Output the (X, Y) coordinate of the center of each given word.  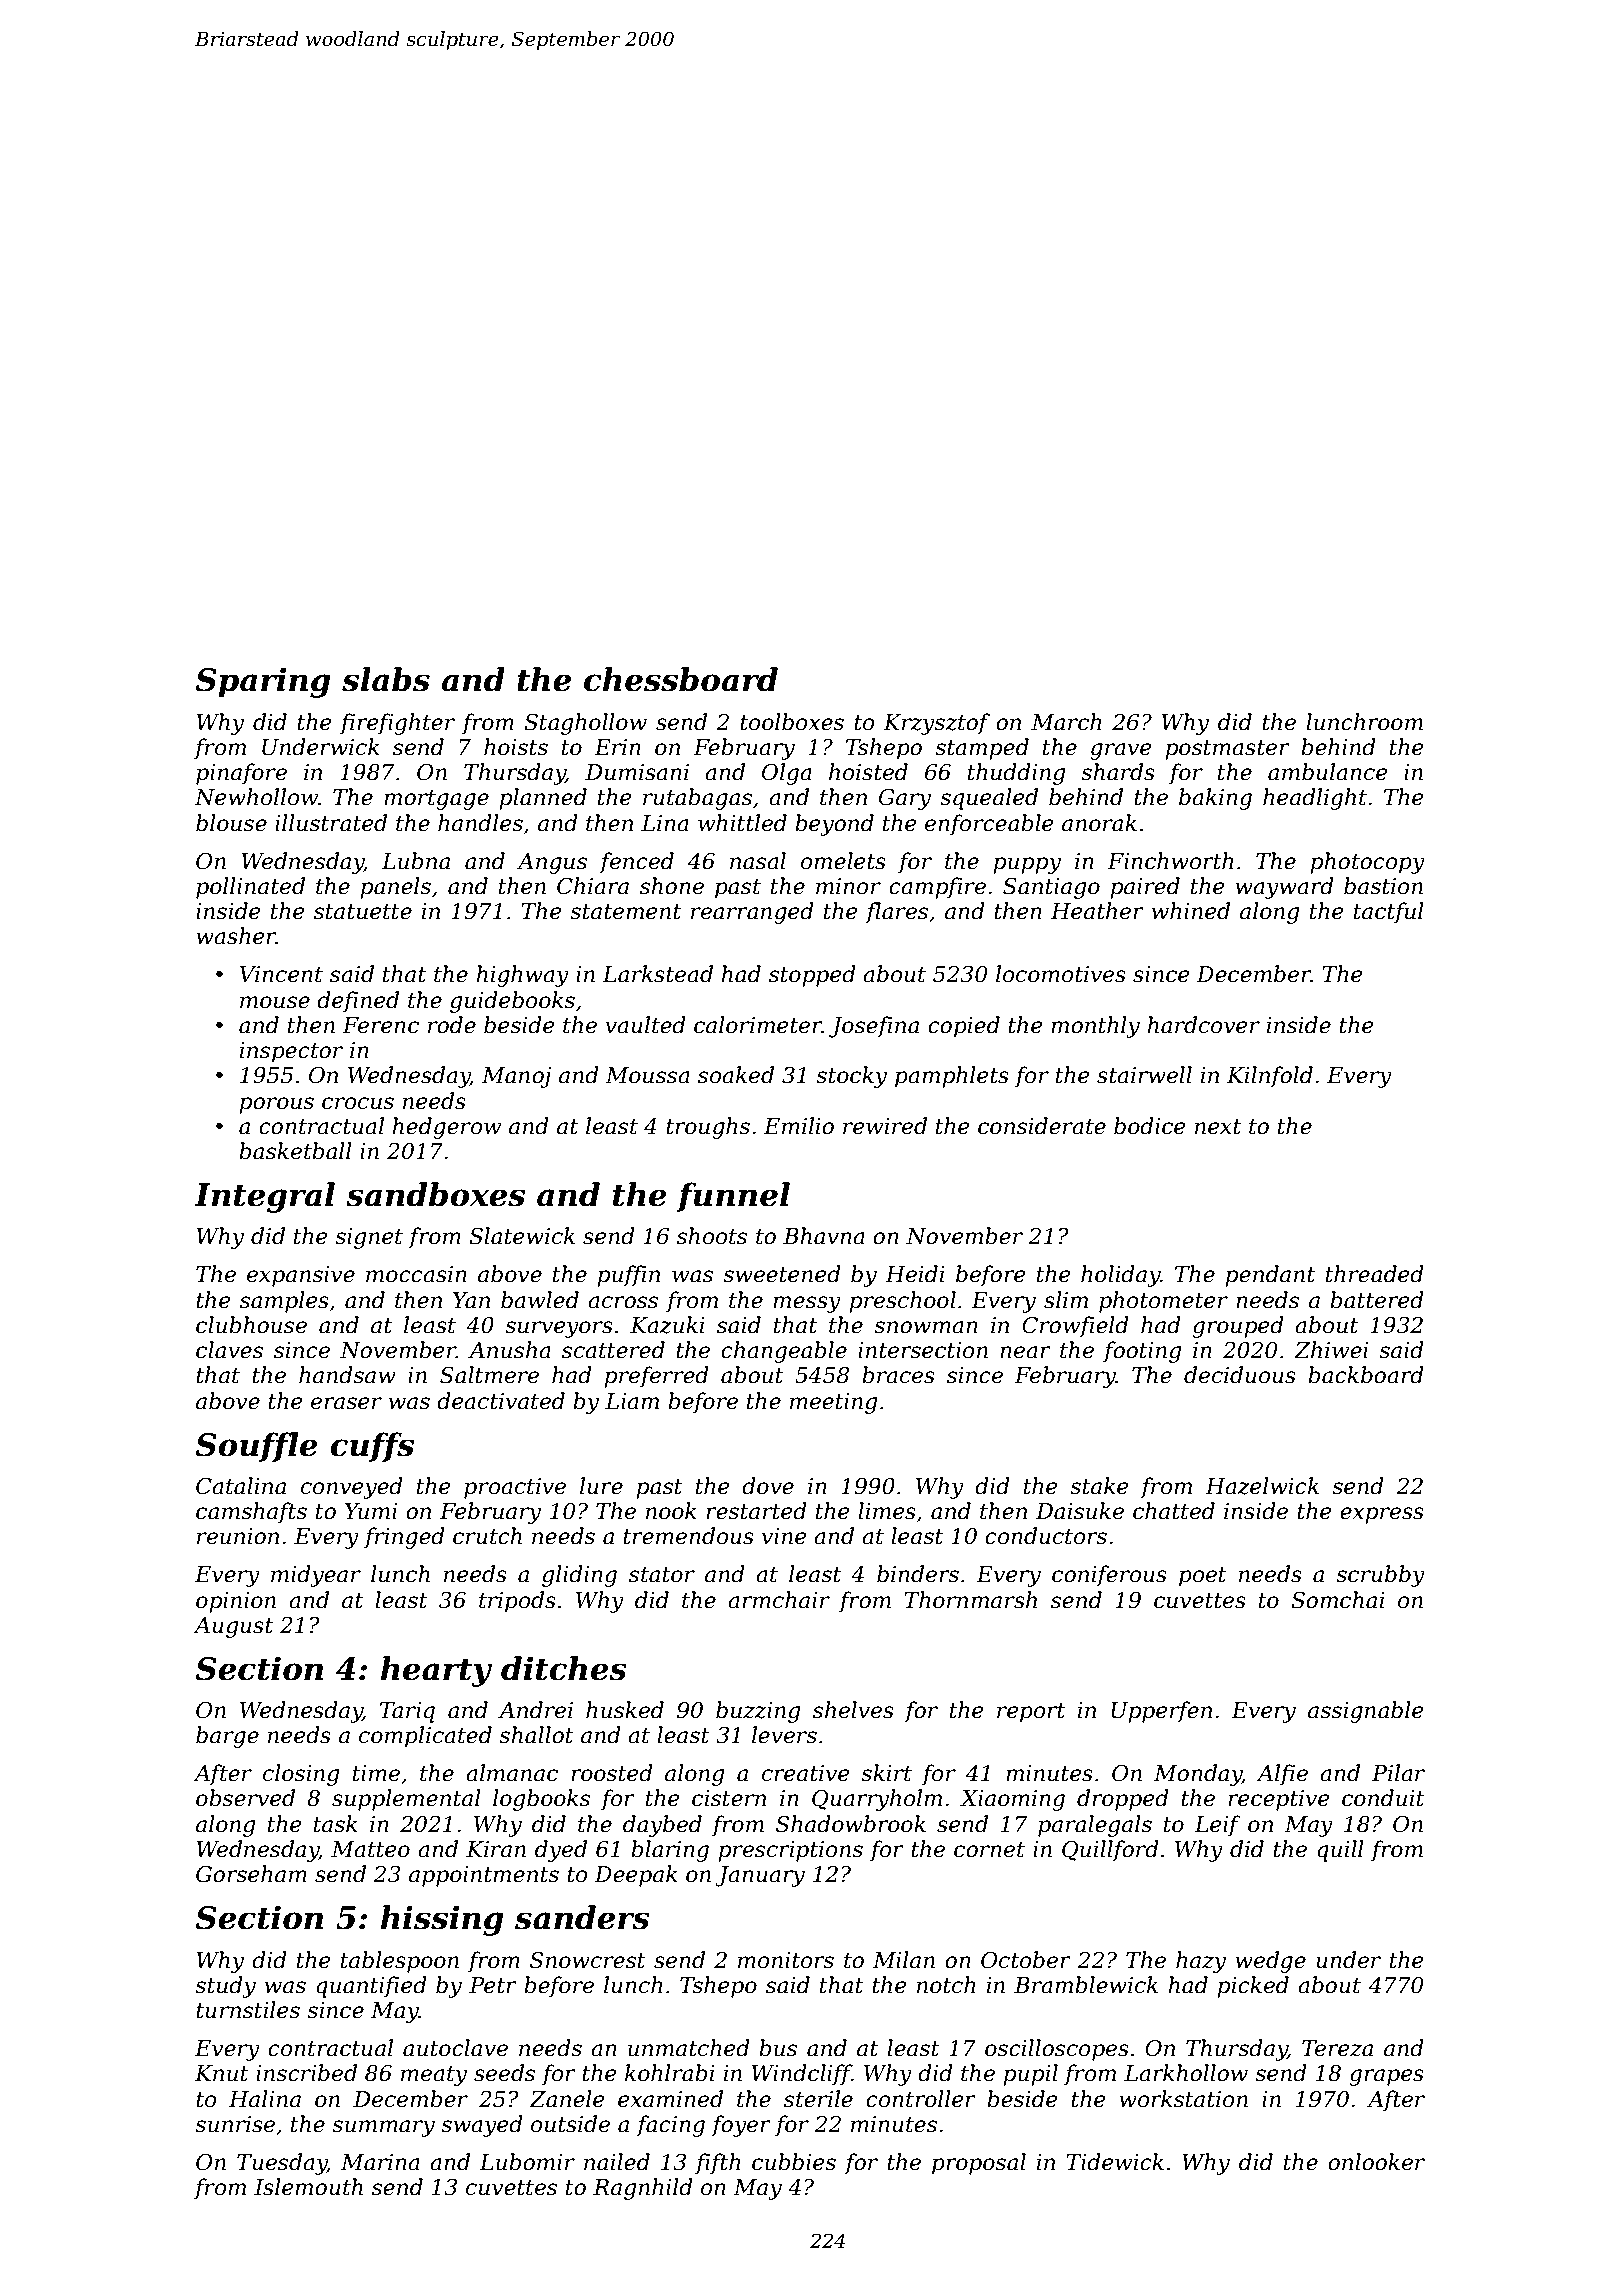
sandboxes (435, 1194)
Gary (905, 799)
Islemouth (308, 2187)
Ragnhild (643, 2189)
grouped (1238, 1327)
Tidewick (1115, 2162)
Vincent (281, 974)
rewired (885, 1126)
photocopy (1367, 863)
